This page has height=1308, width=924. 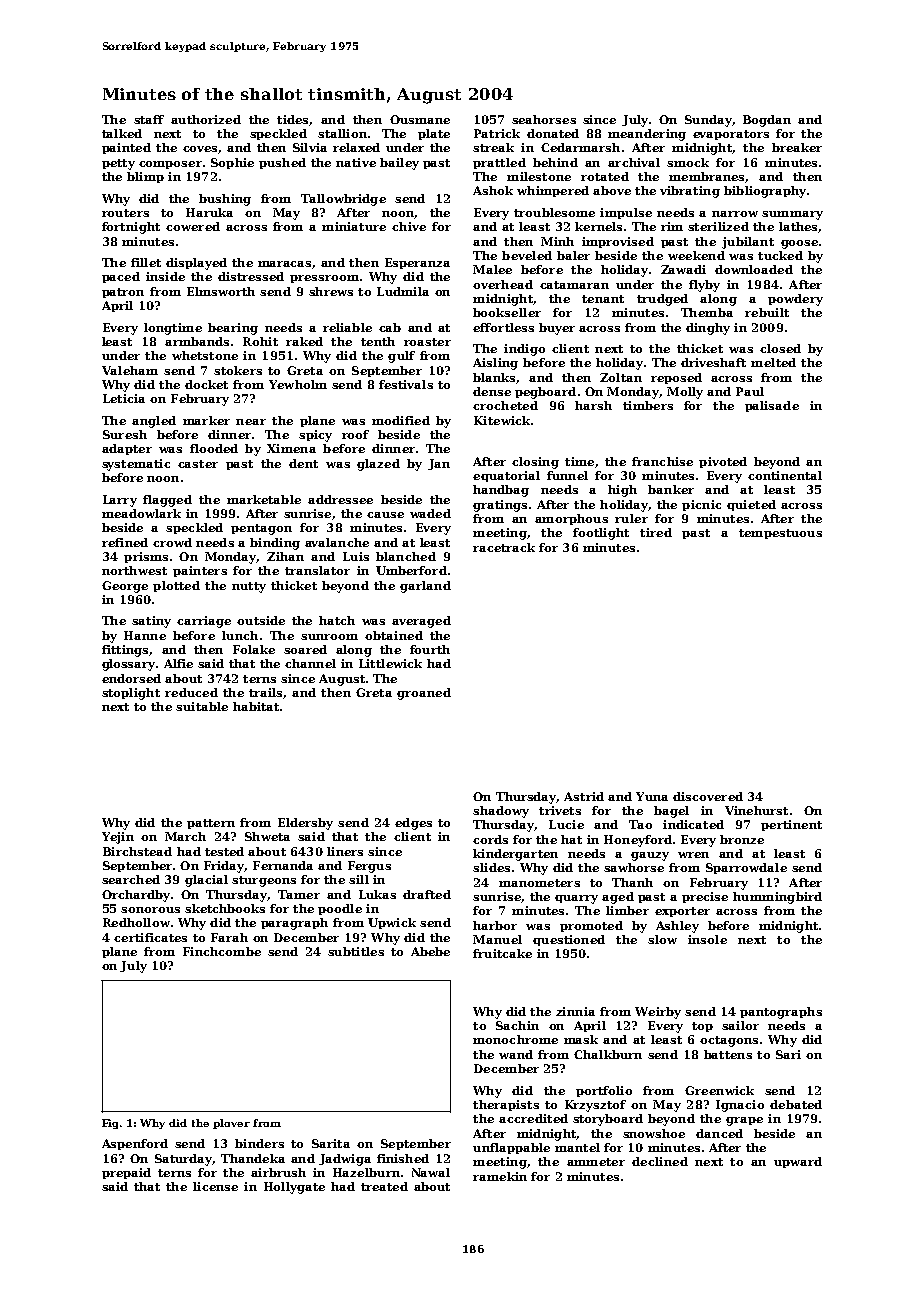 I want to click on staff, so click(x=149, y=119).
